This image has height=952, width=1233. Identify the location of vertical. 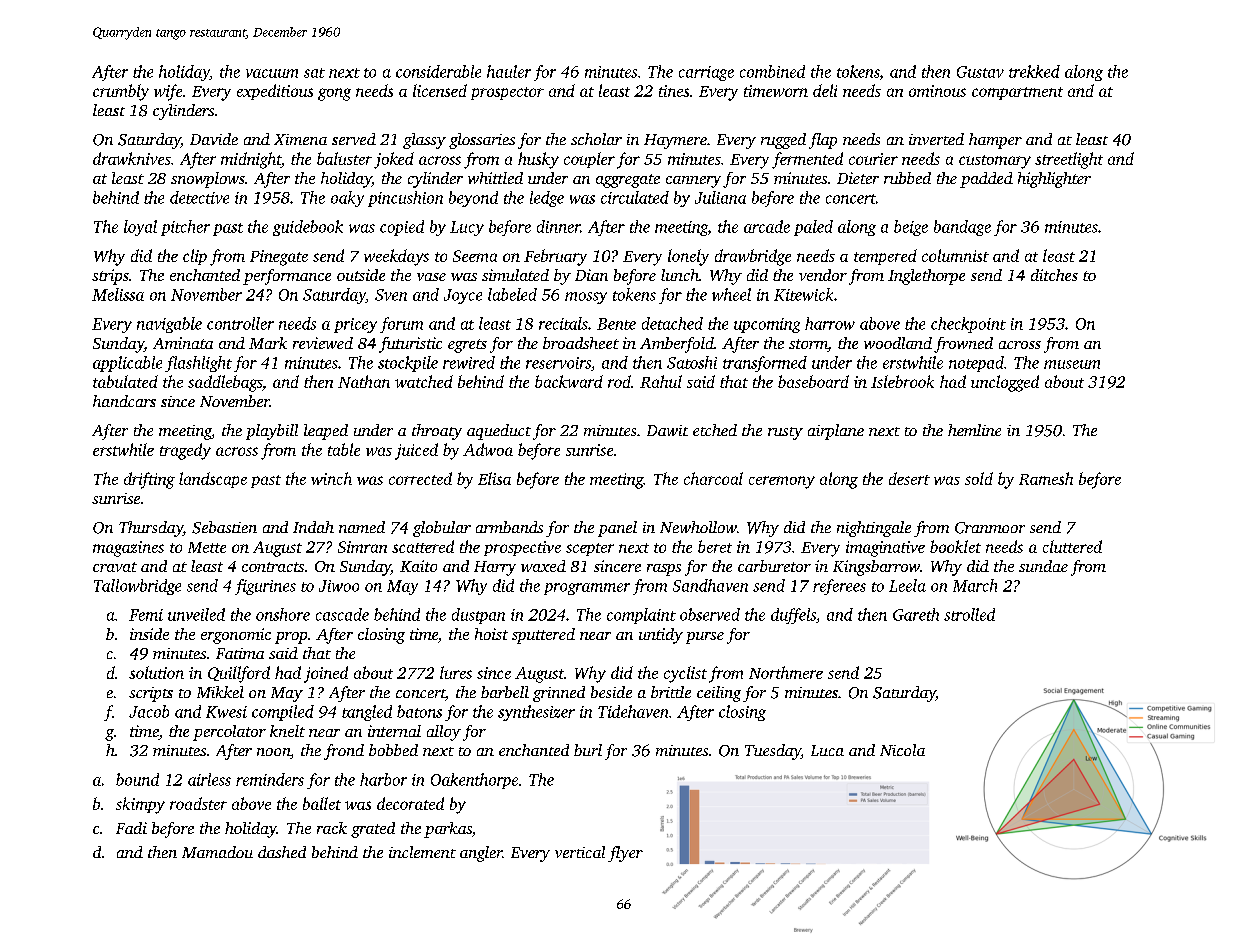
(580, 852).
